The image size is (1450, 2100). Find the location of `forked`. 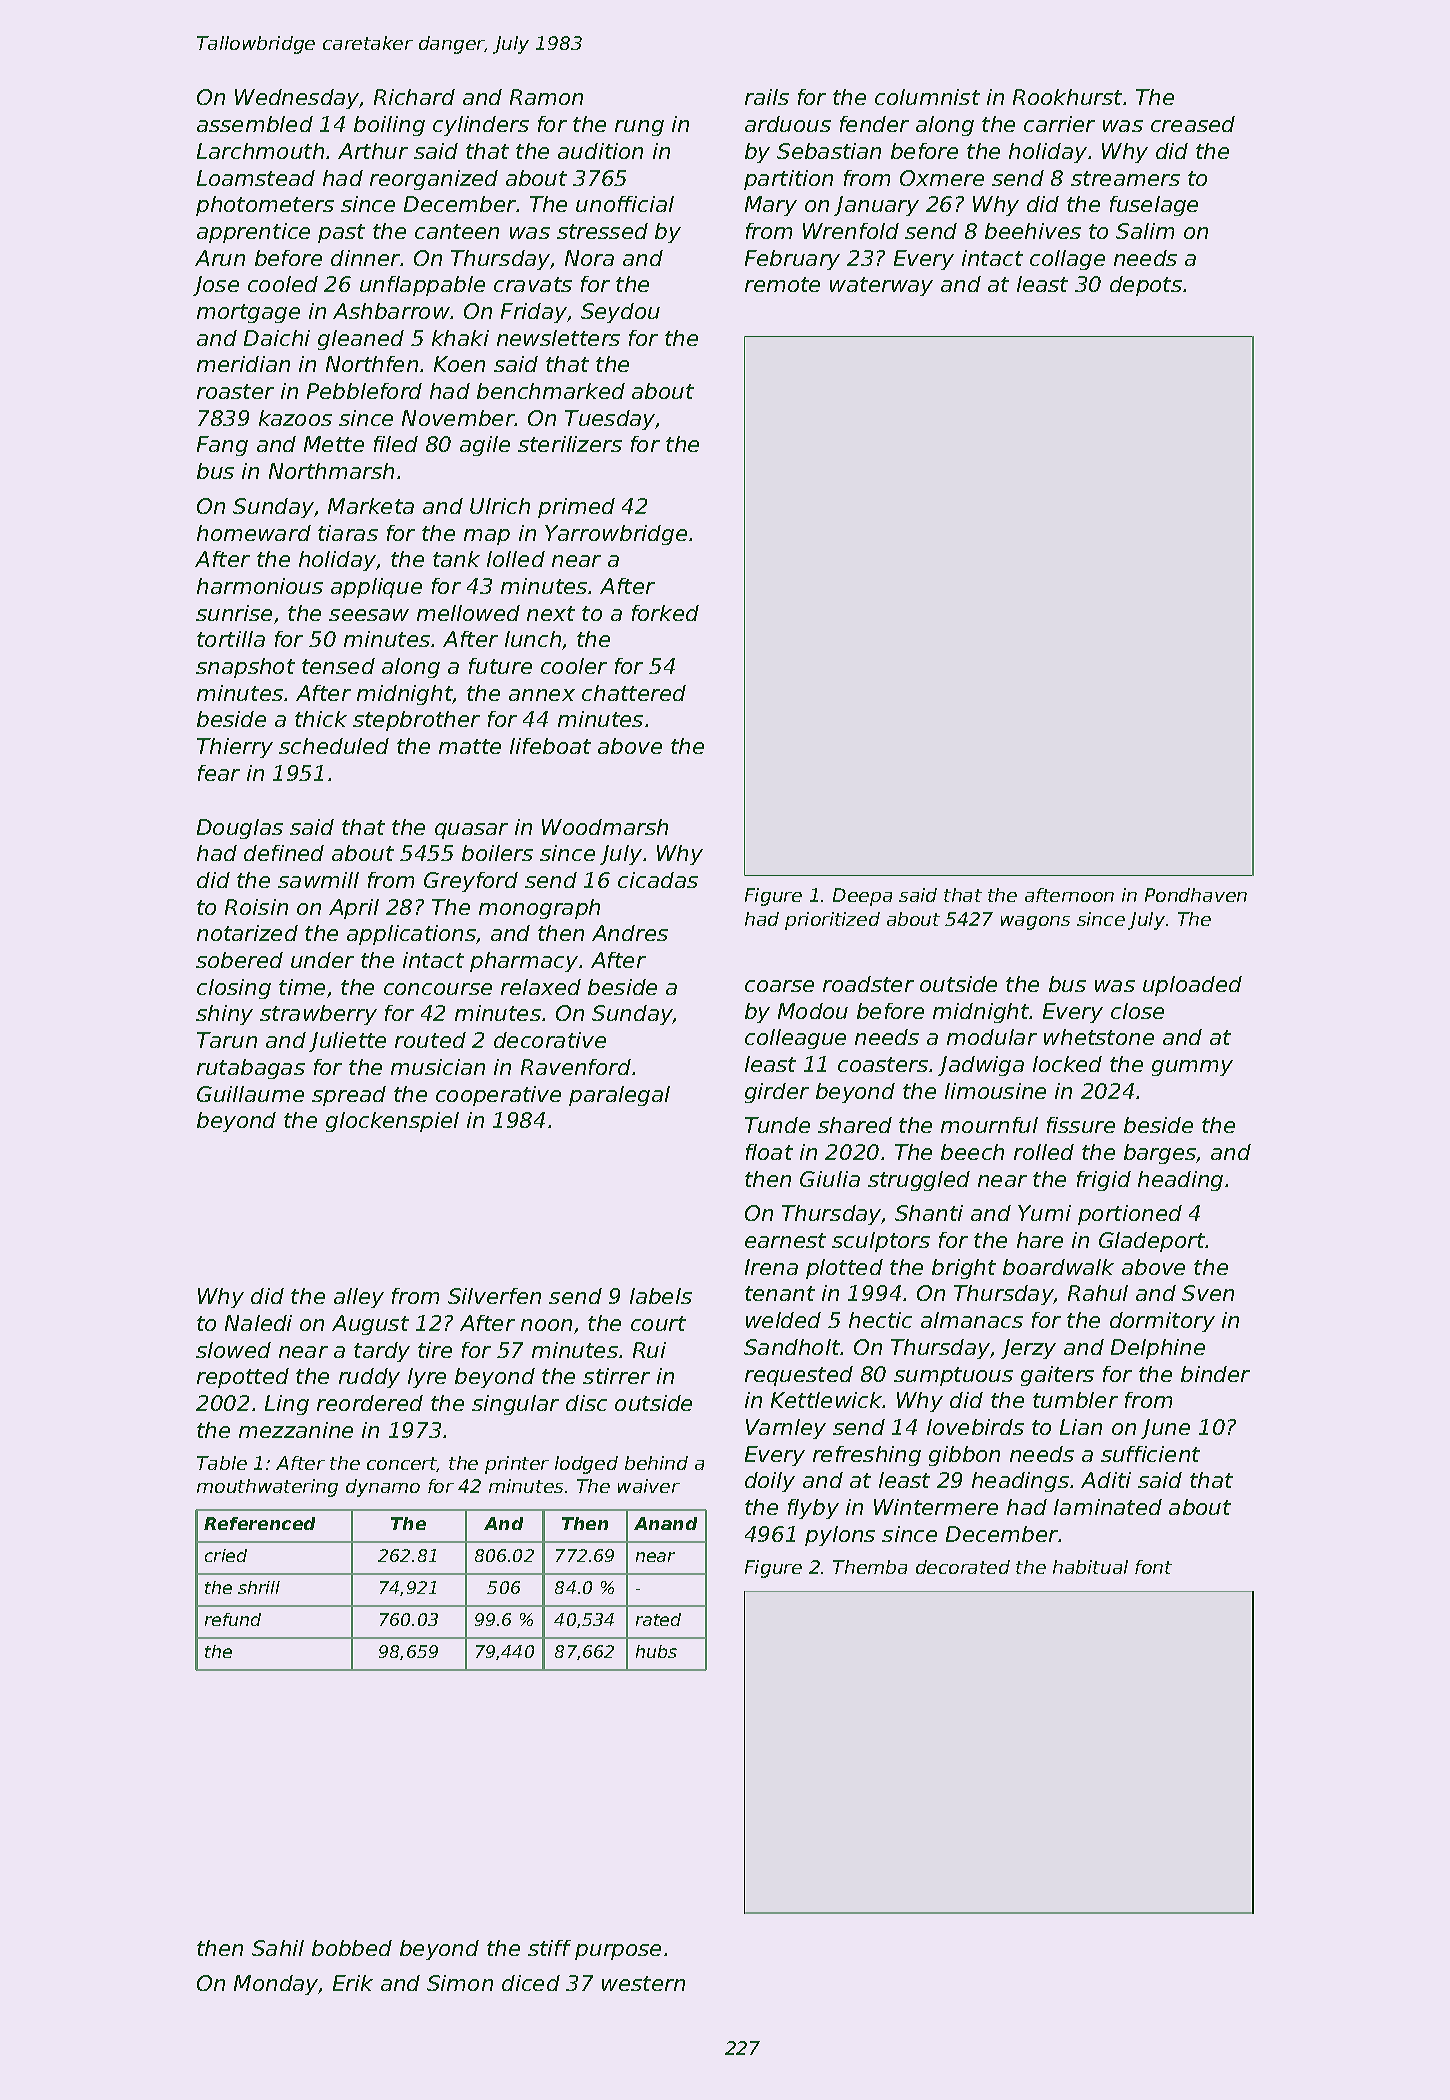

forked is located at coordinates (665, 613).
